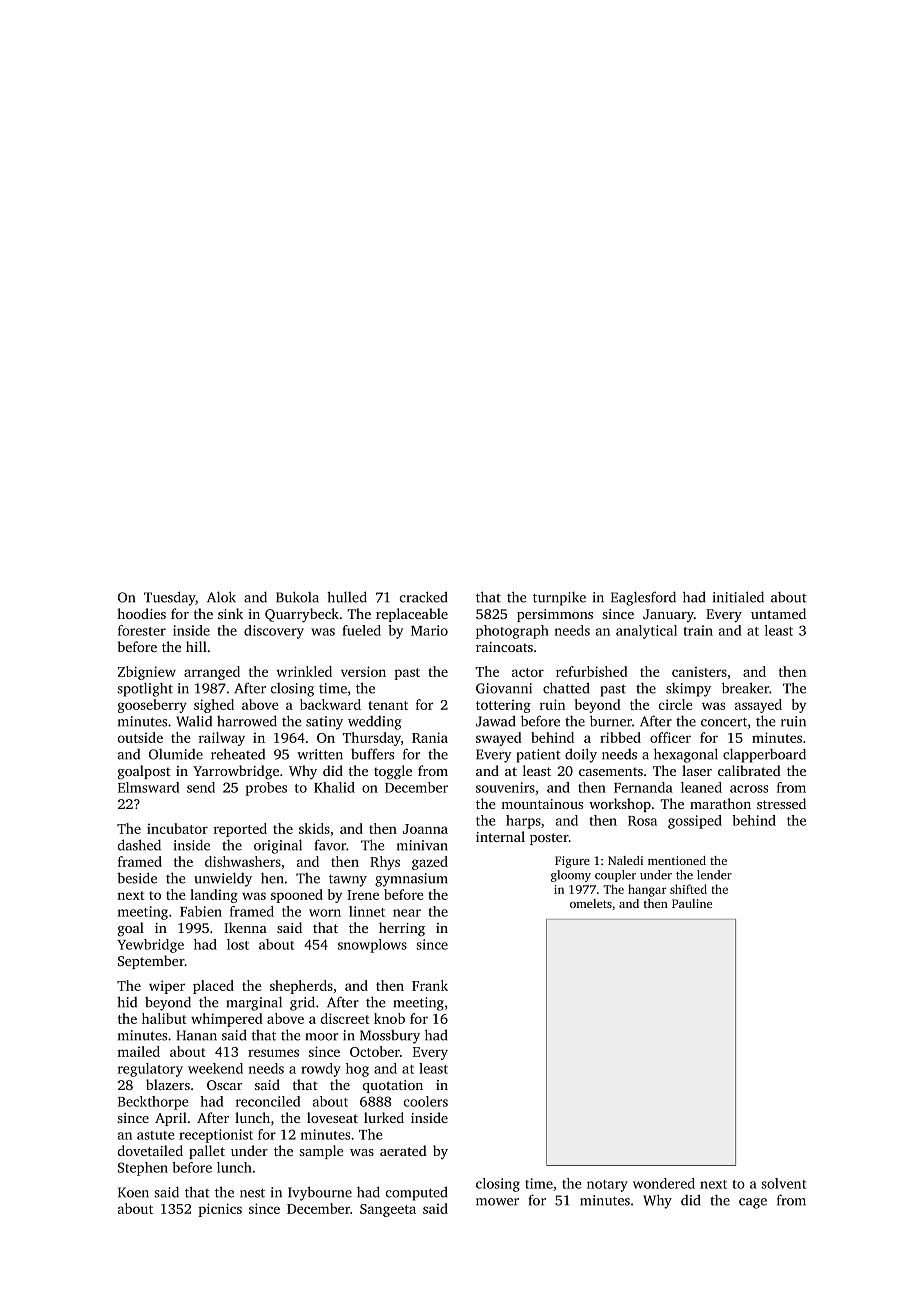  Describe the element at coordinates (141, 613) in the screenshot. I see `hoodies` at that location.
